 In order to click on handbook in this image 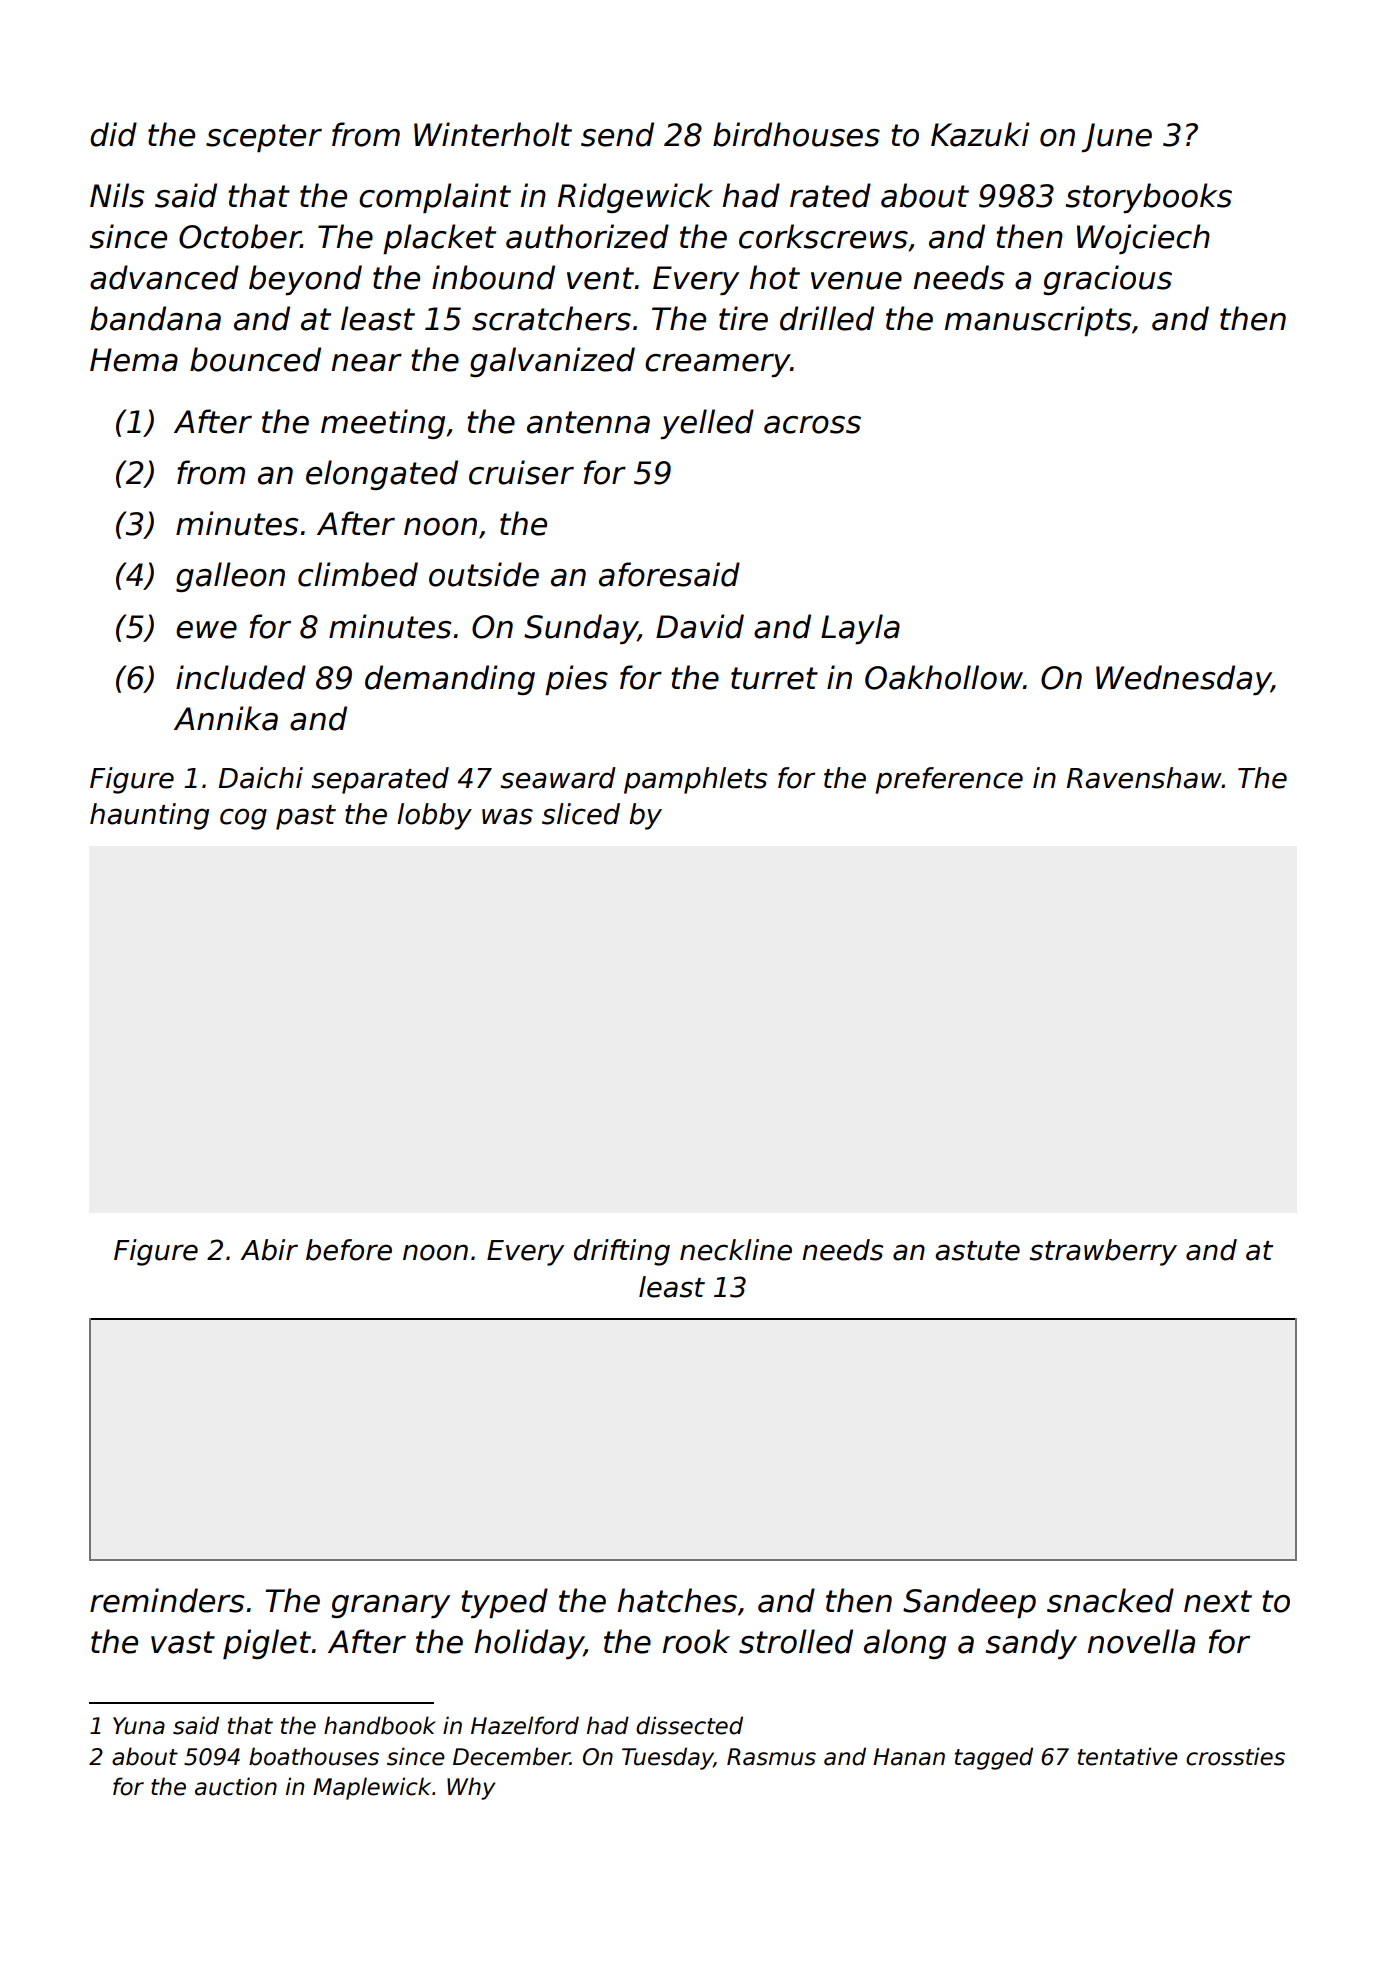, I will do `click(380, 1725)`.
